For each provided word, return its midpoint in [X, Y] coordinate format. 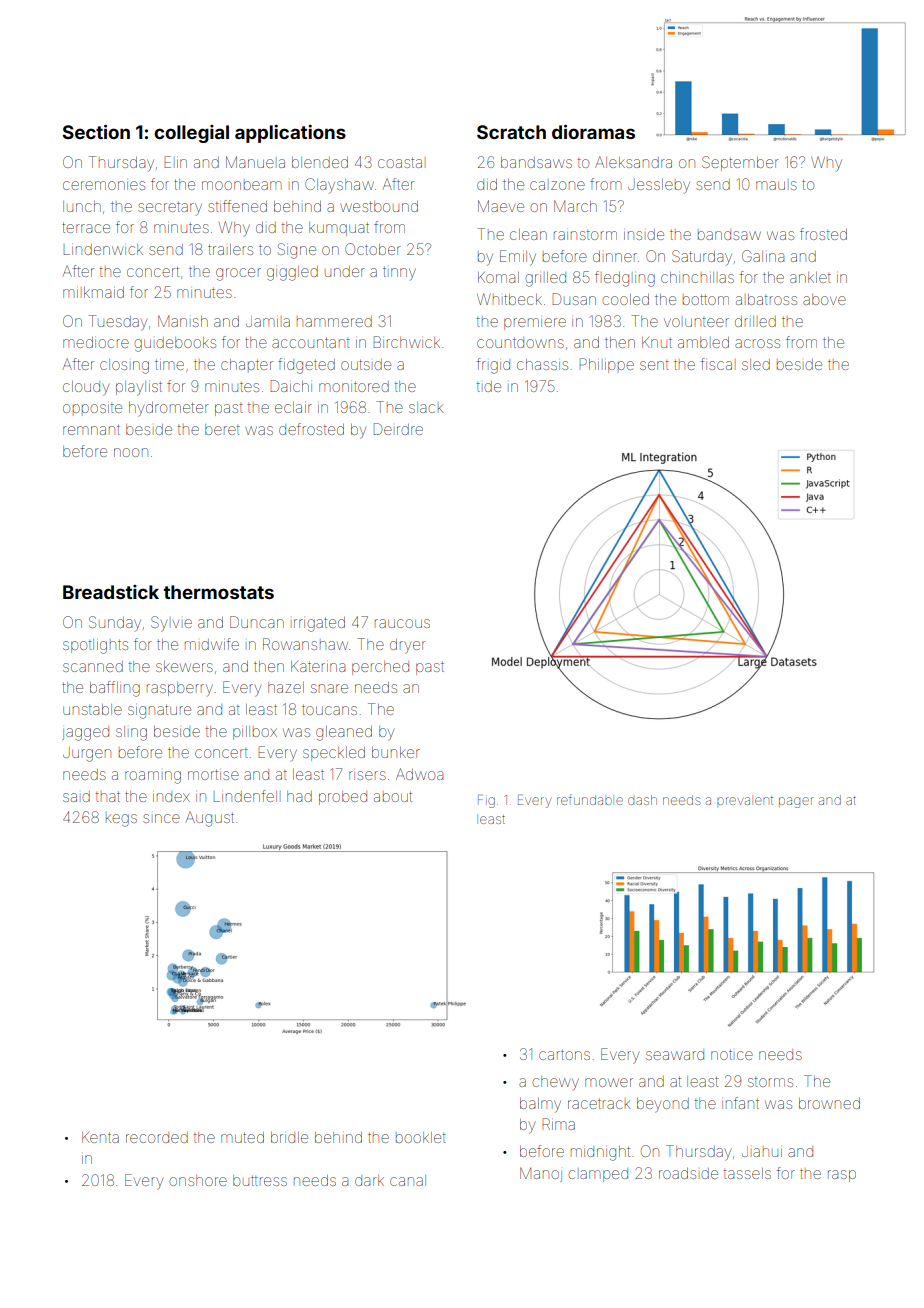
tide [489, 386]
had [299, 796]
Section [96, 131]
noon [131, 452]
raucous [402, 623]
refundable [590, 799]
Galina [763, 256]
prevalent [745, 800]
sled [756, 364]
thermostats [219, 592]
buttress [260, 1180]
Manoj [541, 1174]
